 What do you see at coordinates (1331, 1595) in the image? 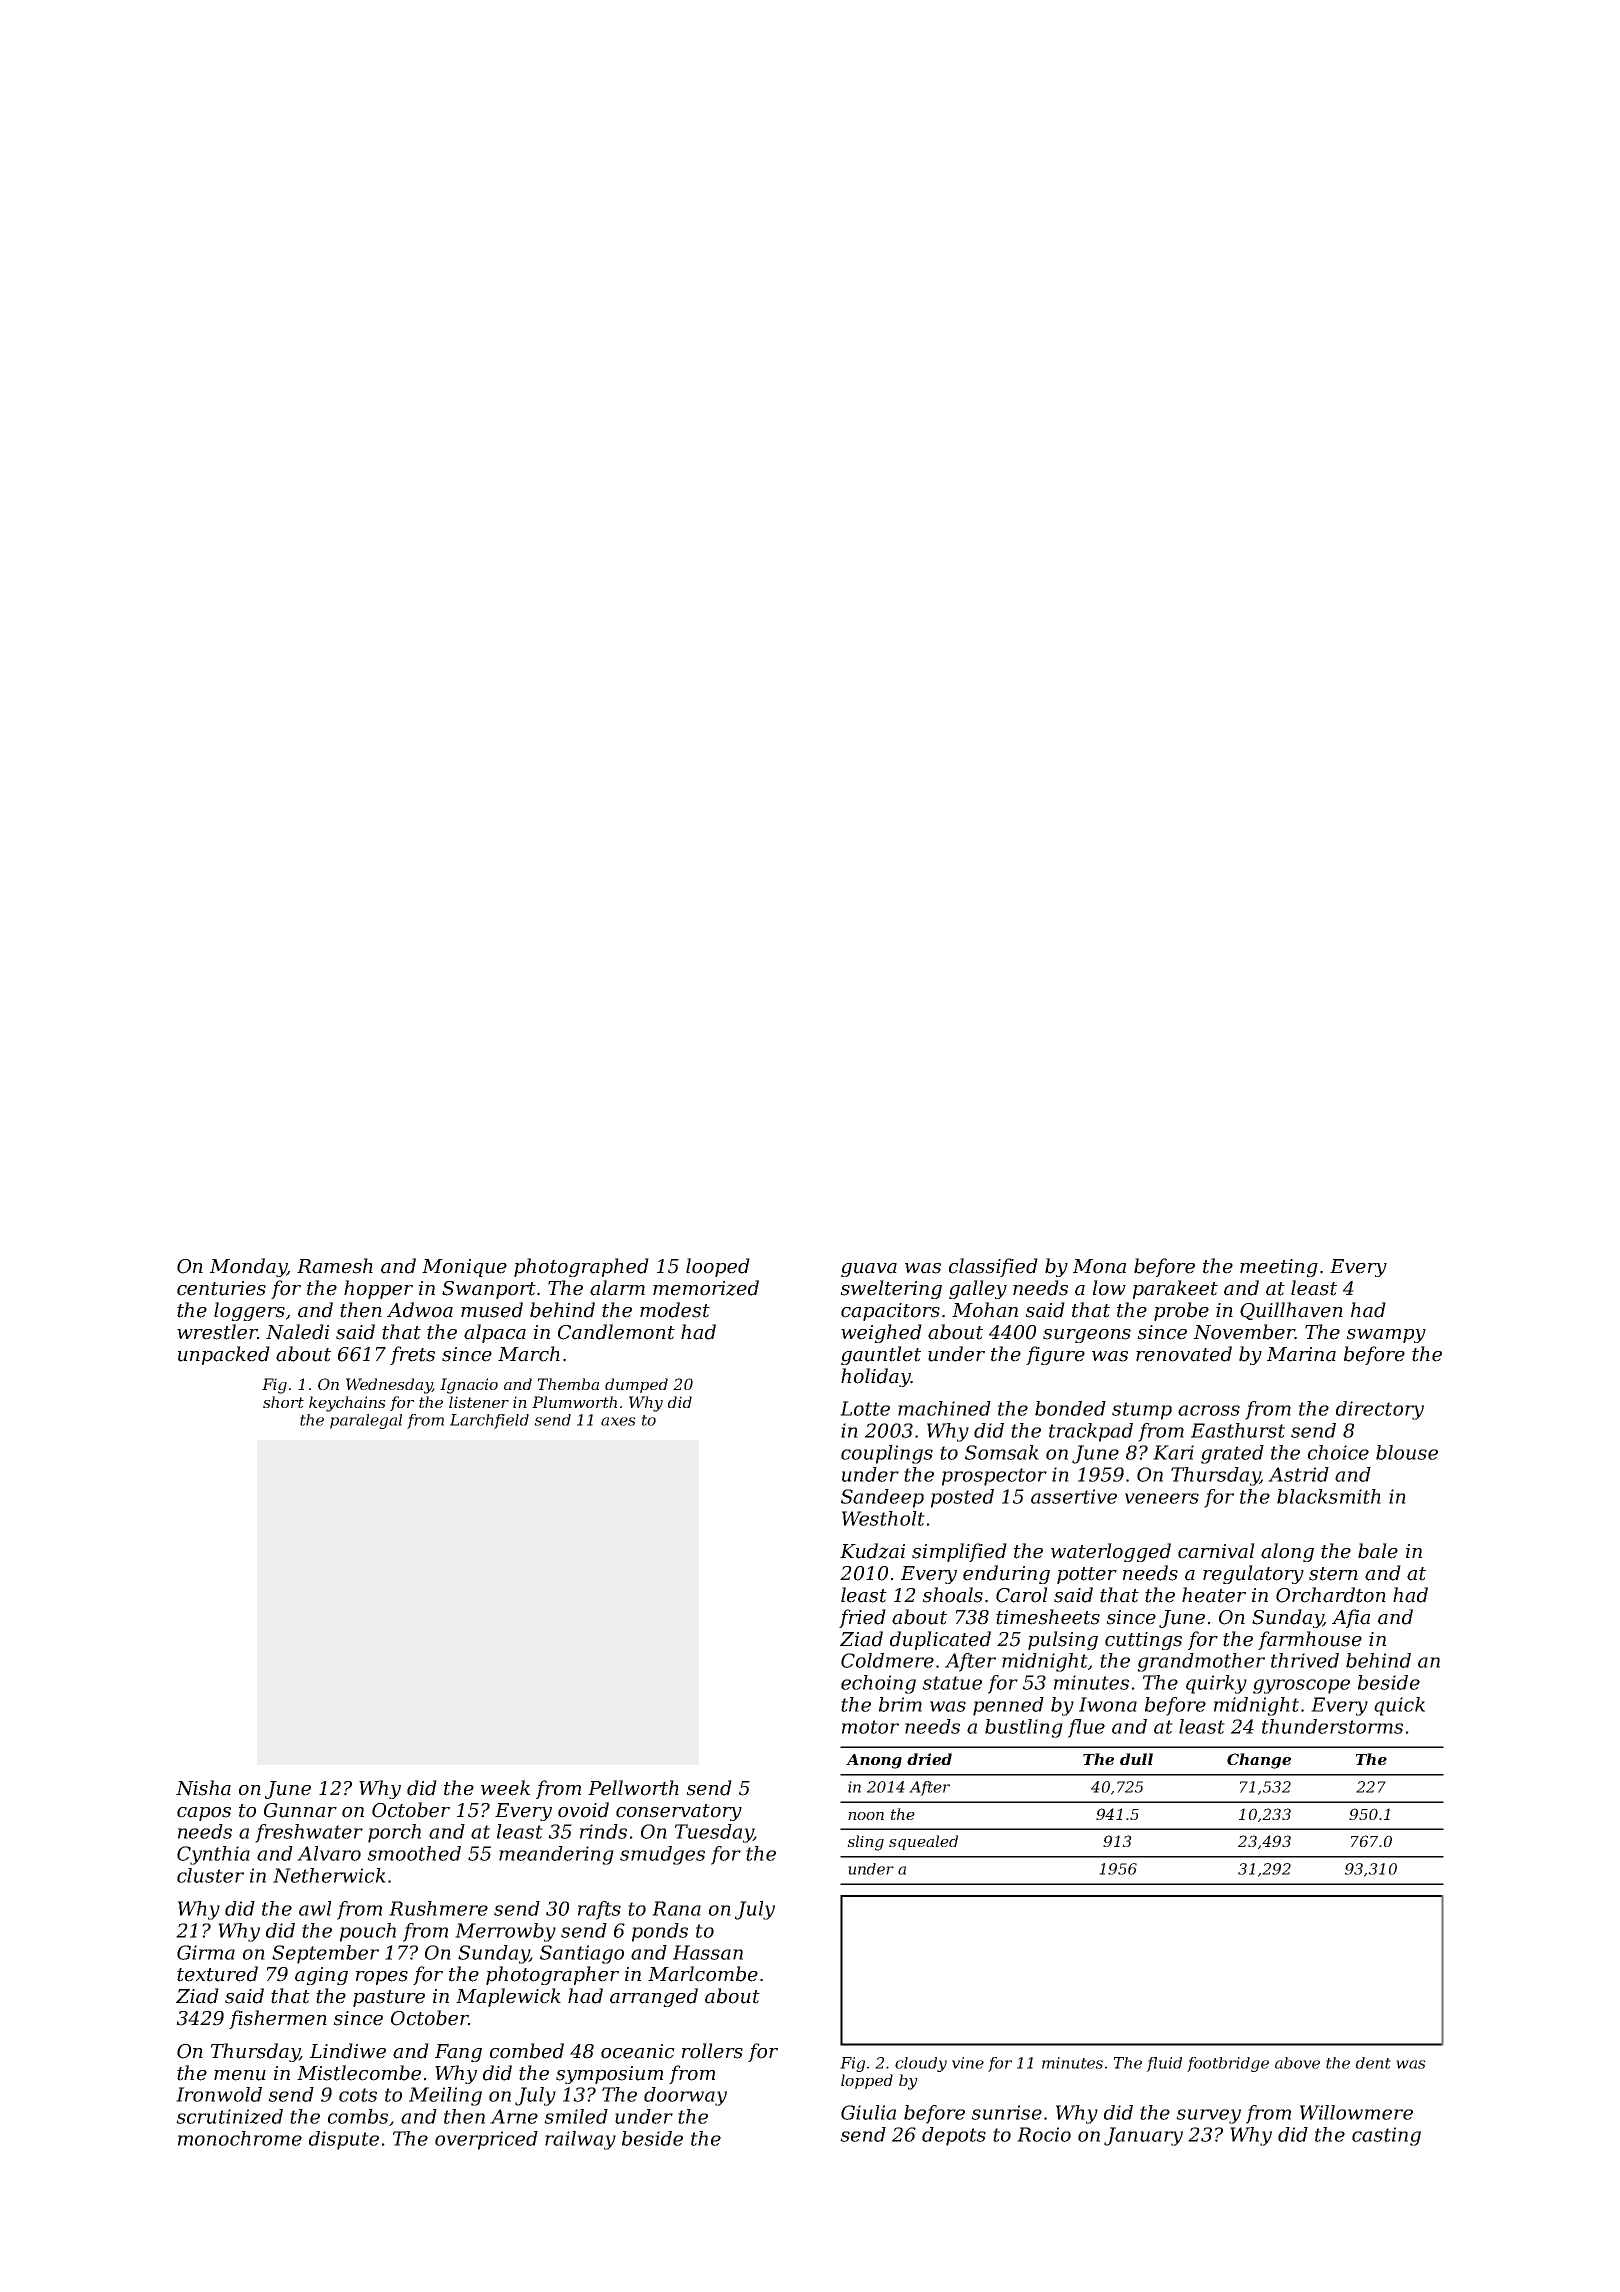
I see `Orchardton` at bounding box center [1331, 1595].
